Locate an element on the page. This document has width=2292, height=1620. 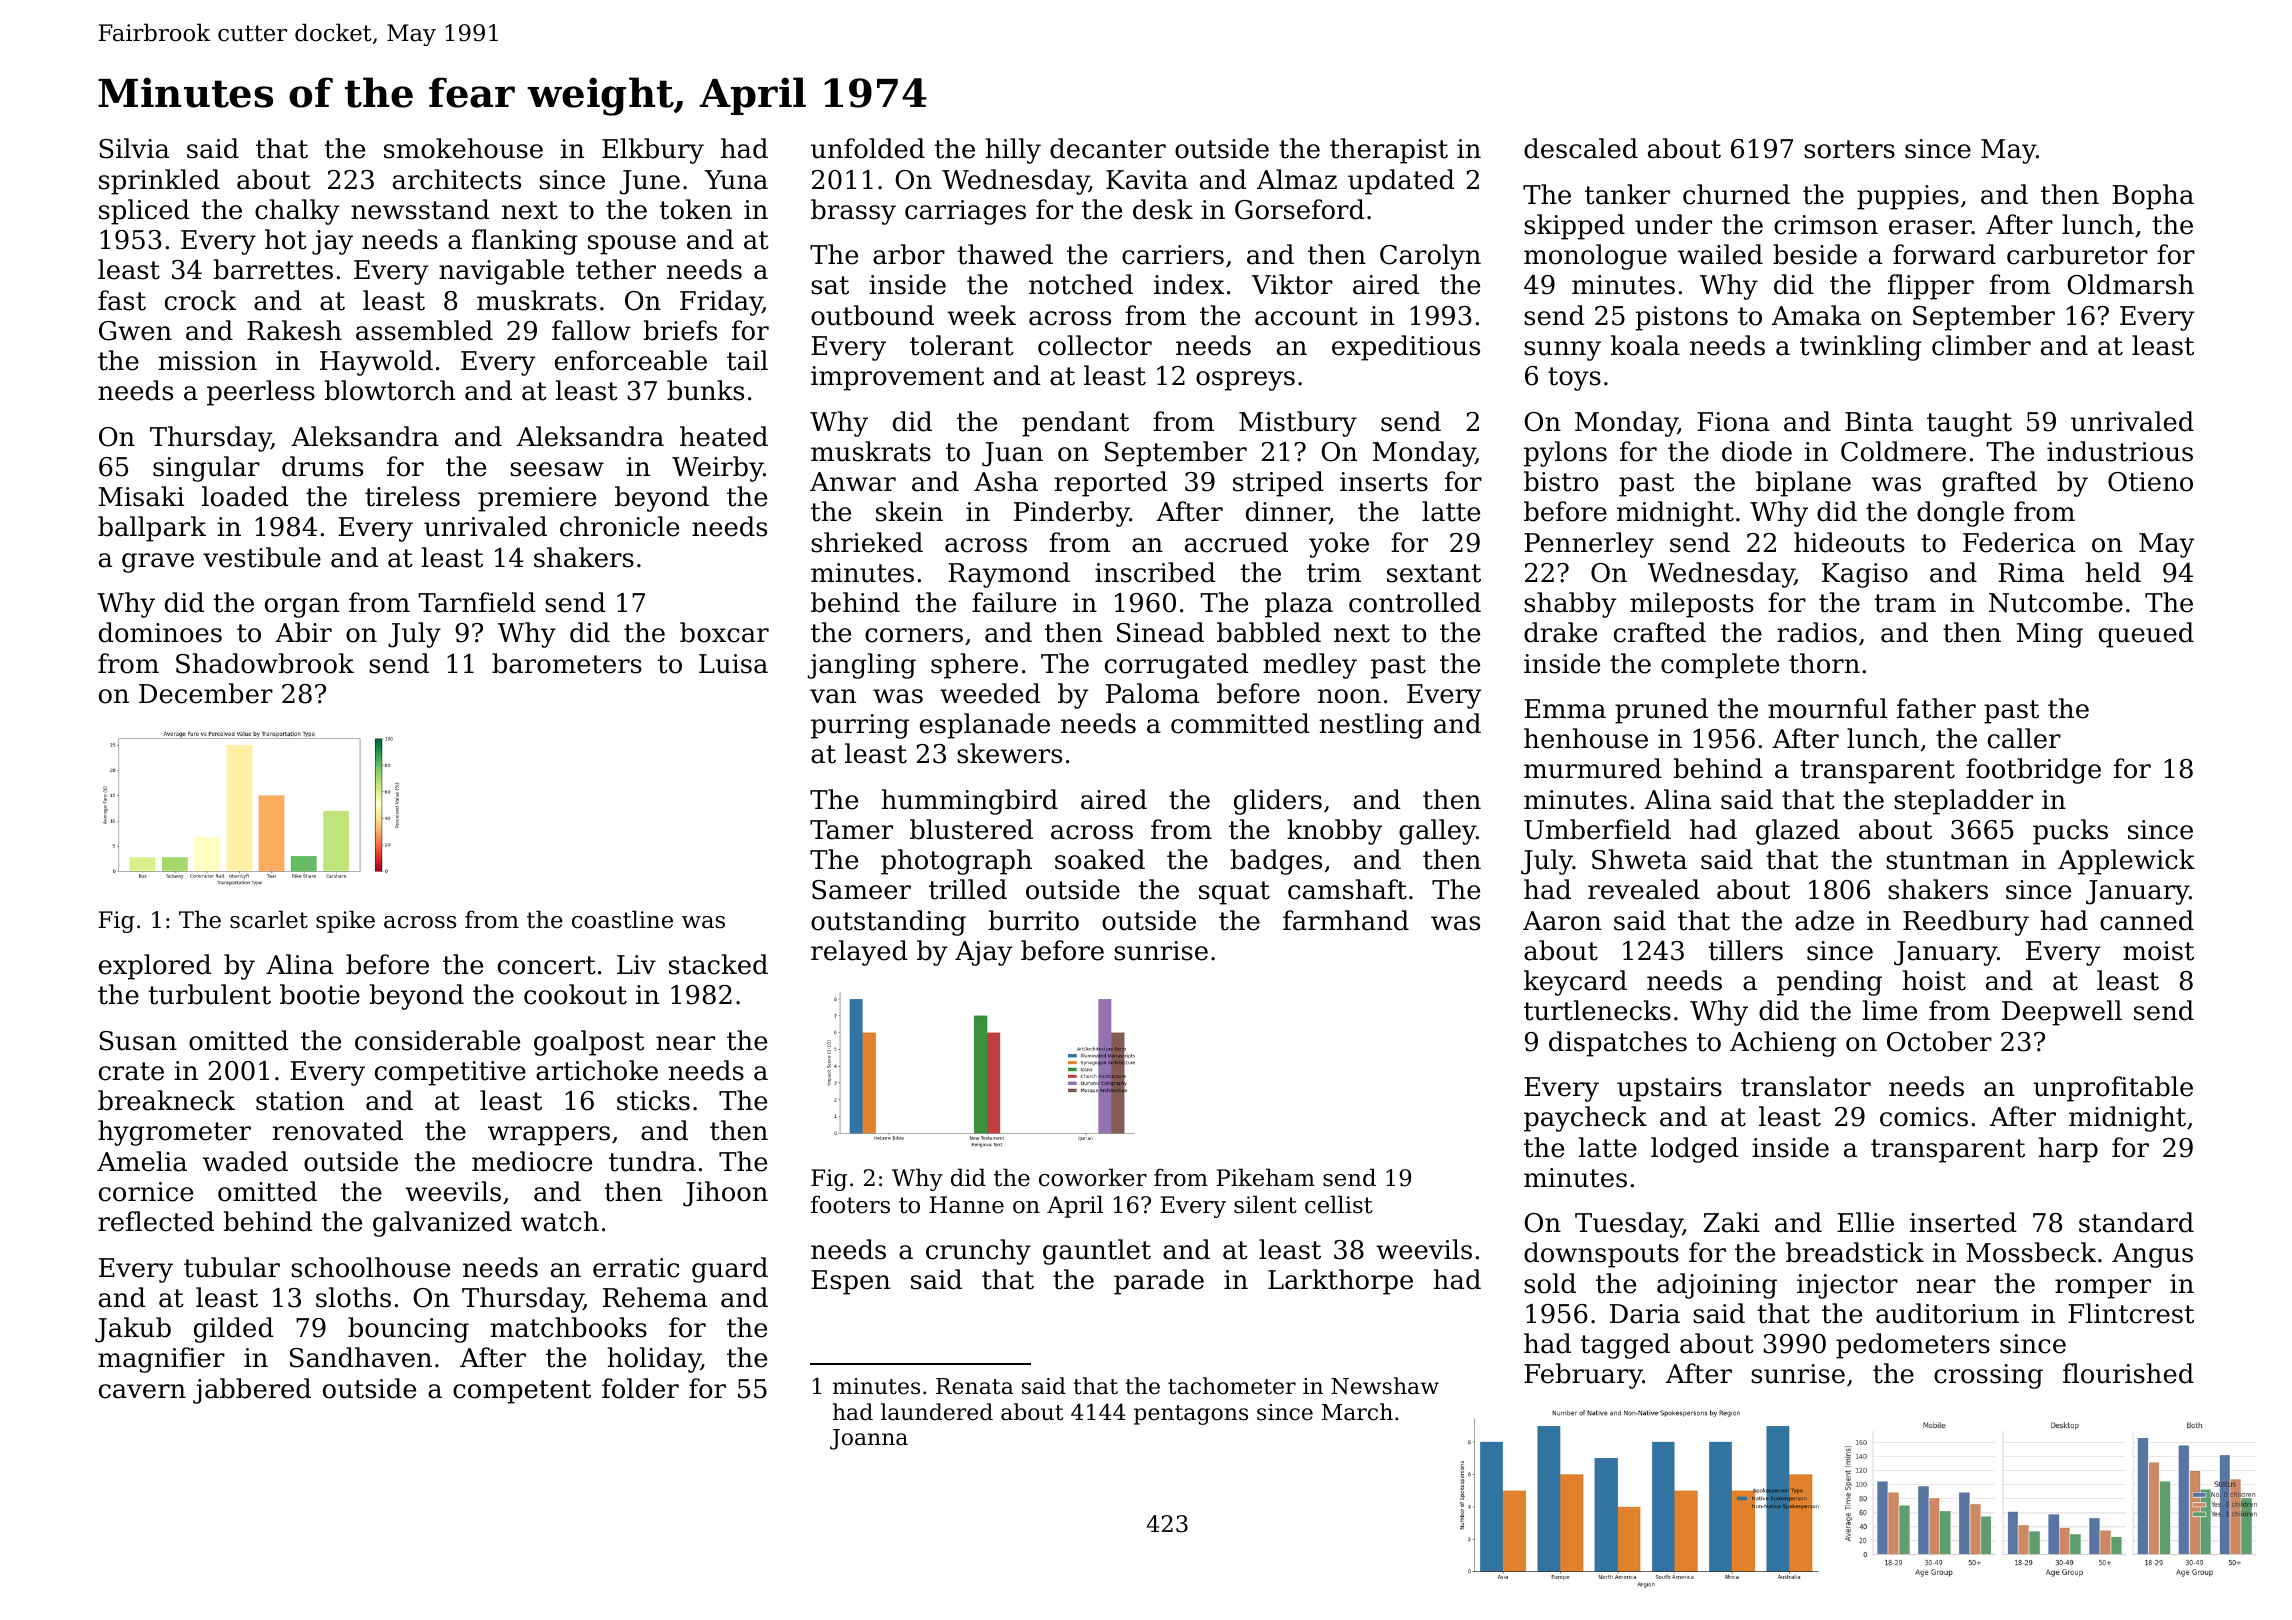
tachometer is located at coordinates (1232, 1386).
